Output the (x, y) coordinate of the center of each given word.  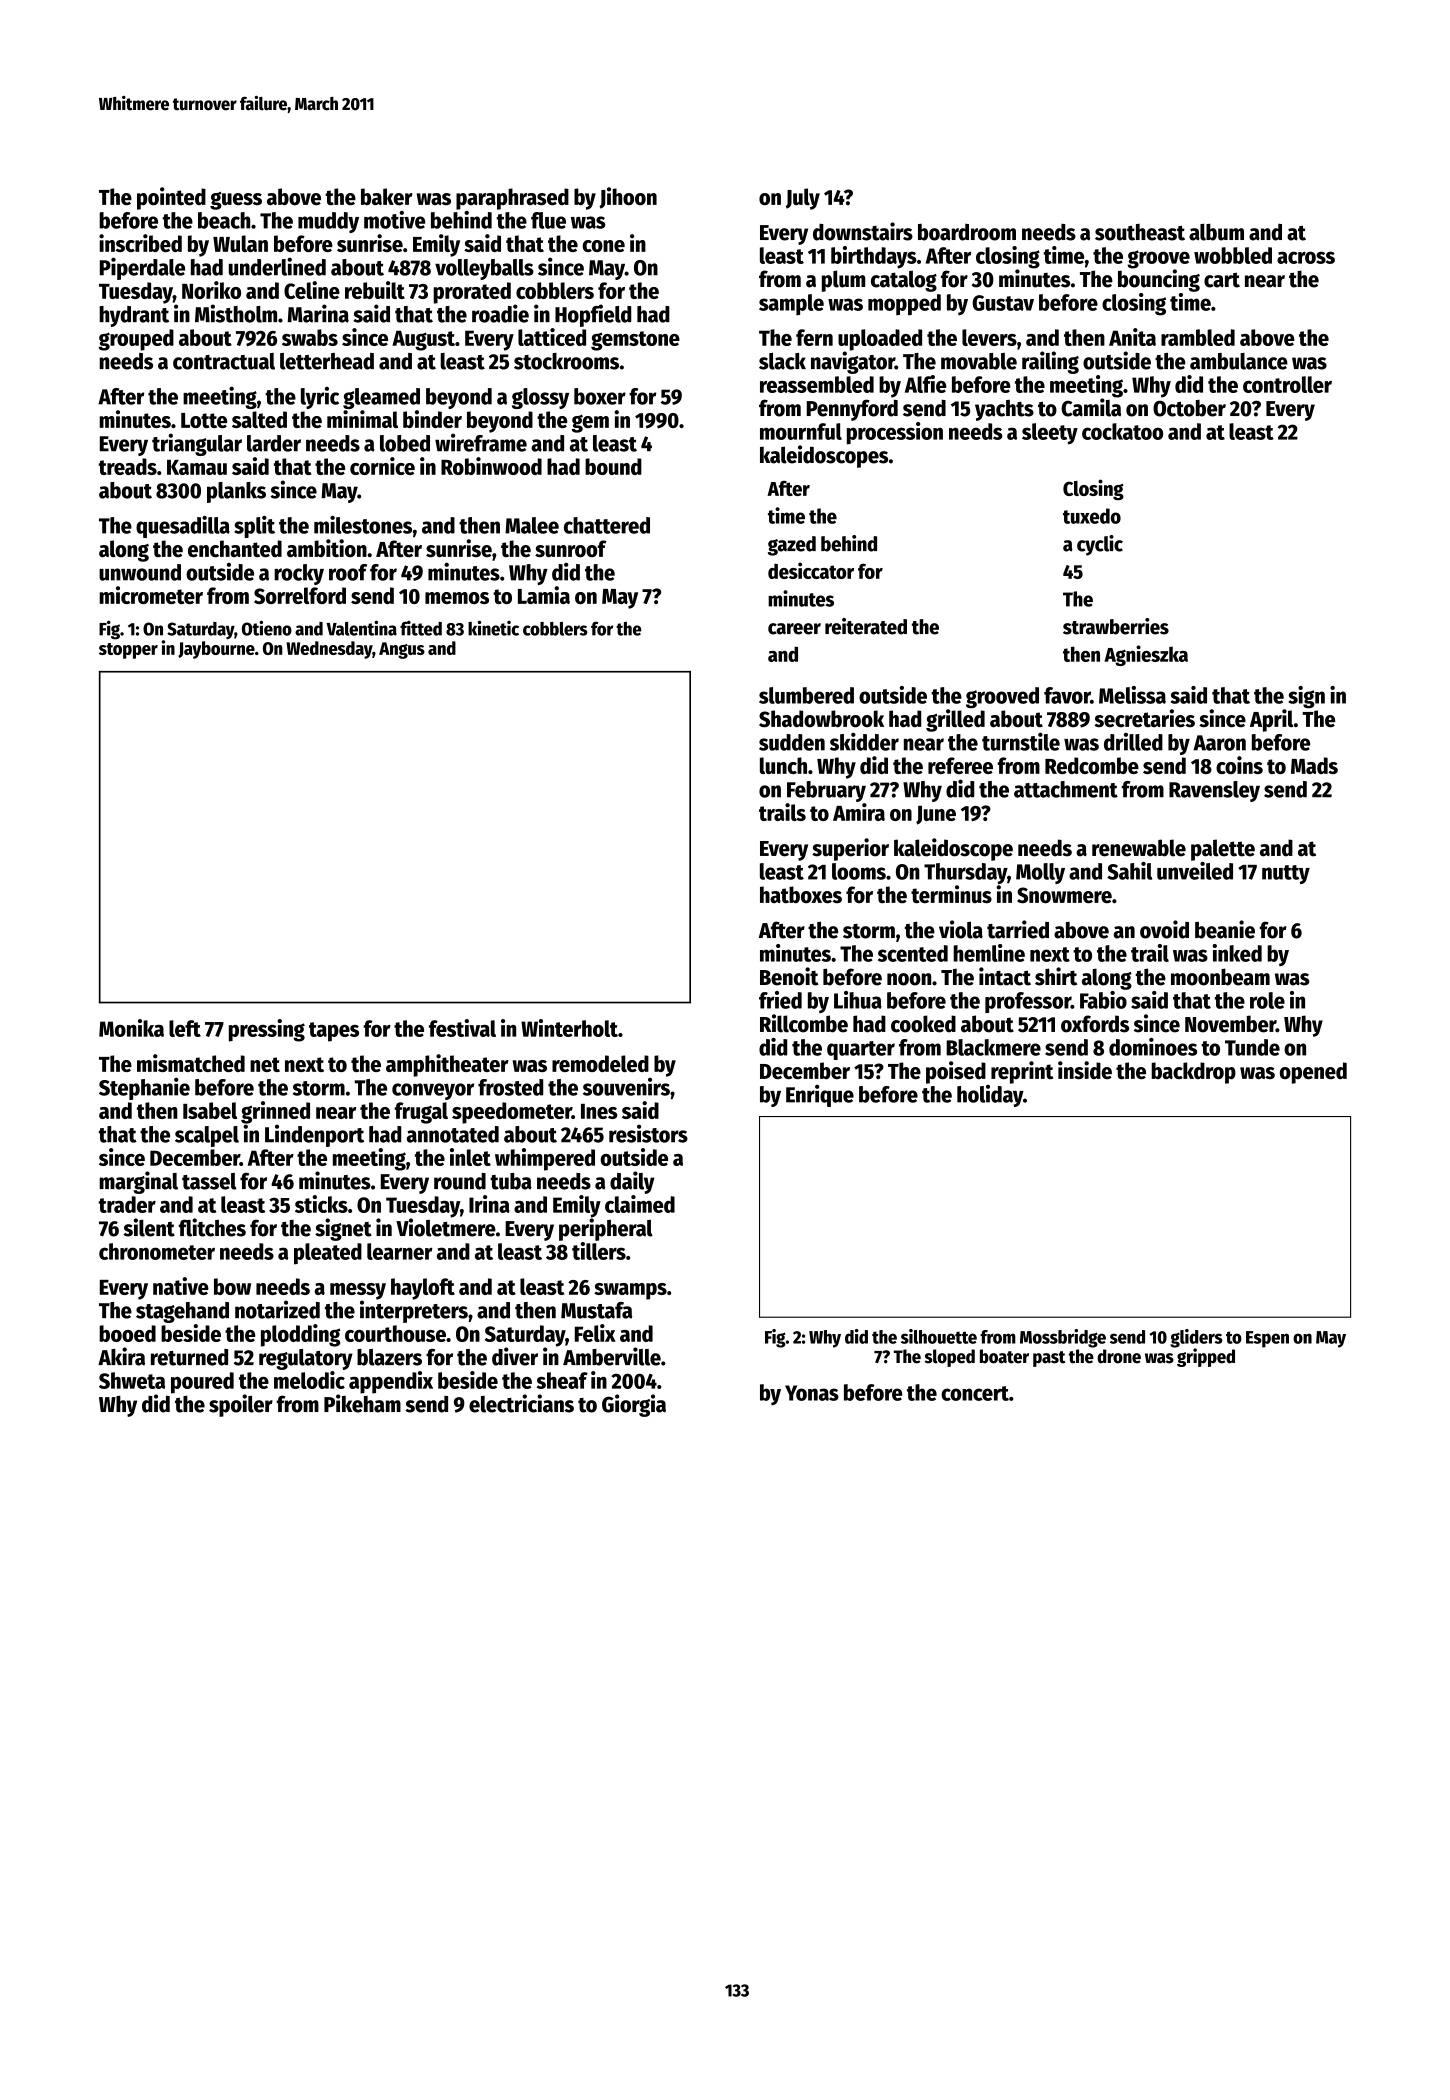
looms (859, 871)
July (803, 199)
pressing (267, 1030)
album (1216, 232)
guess (236, 201)
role (1267, 1000)
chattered (607, 525)
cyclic (1100, 545)
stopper (128, 651)
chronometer (157, 1251)
